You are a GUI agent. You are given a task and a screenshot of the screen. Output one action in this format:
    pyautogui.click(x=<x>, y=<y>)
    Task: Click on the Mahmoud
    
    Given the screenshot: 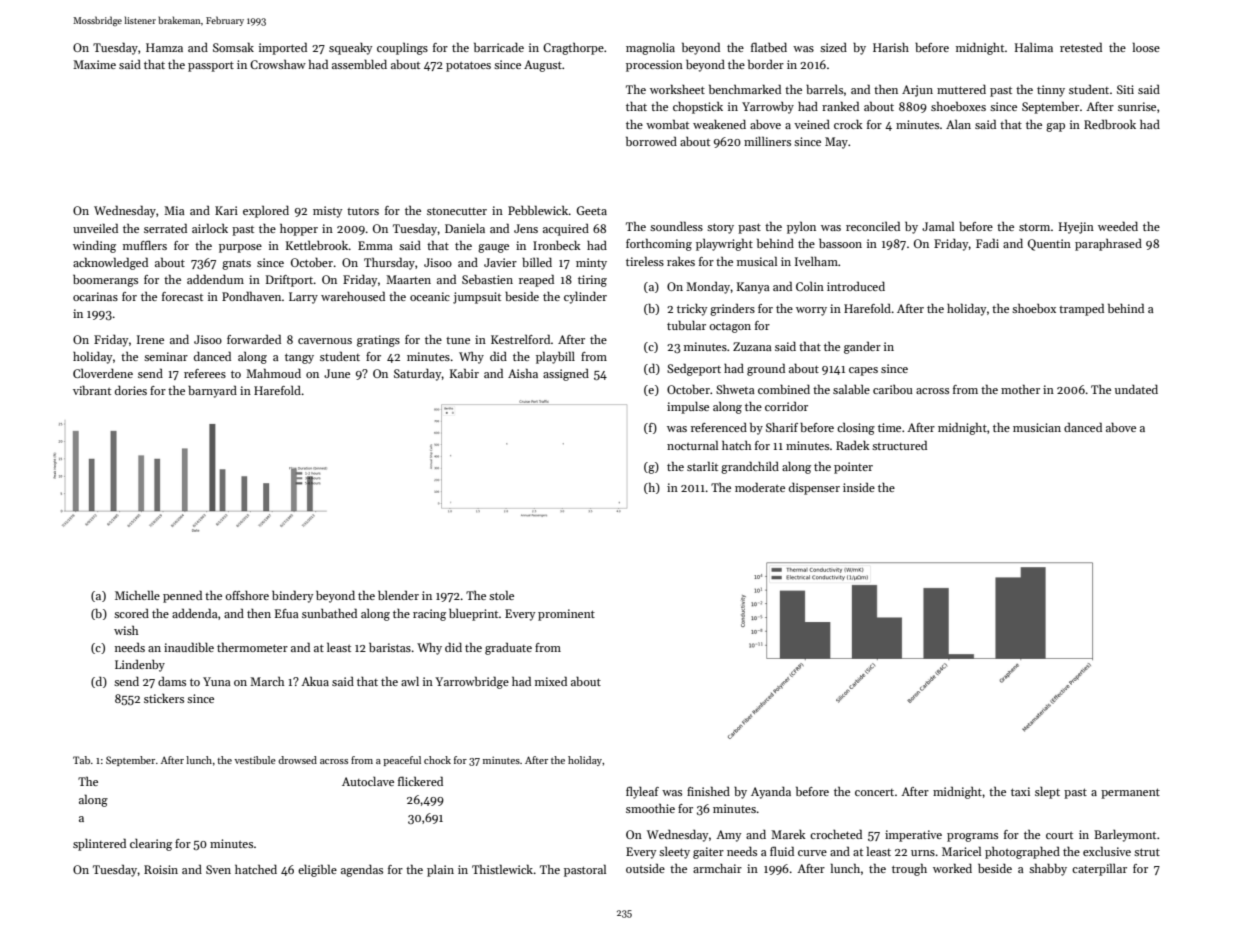 What is the action you would take?
    pyautogui.click(x=273, y=373)
